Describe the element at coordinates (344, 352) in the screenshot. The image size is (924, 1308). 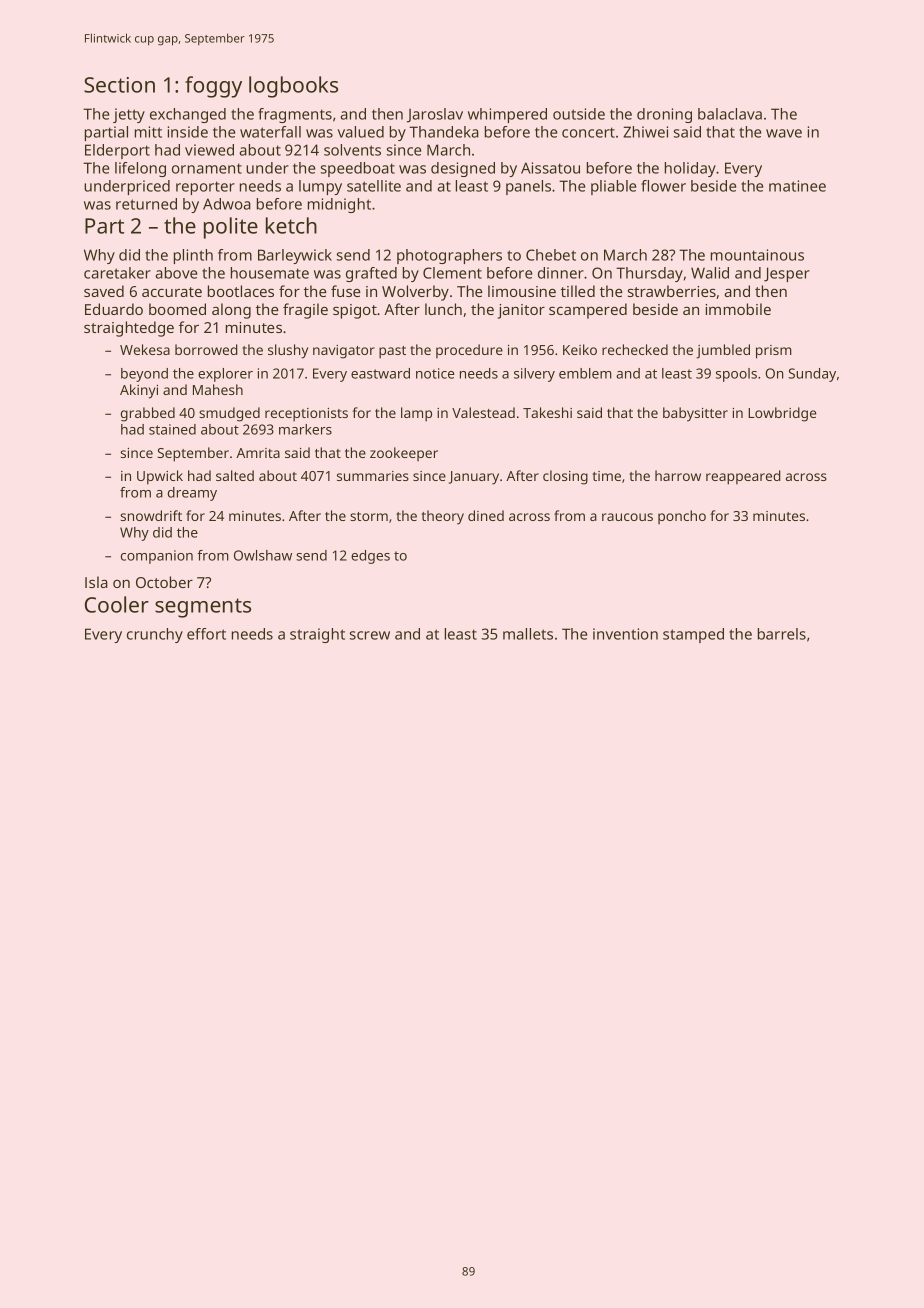
I see `navigator` at that location.
